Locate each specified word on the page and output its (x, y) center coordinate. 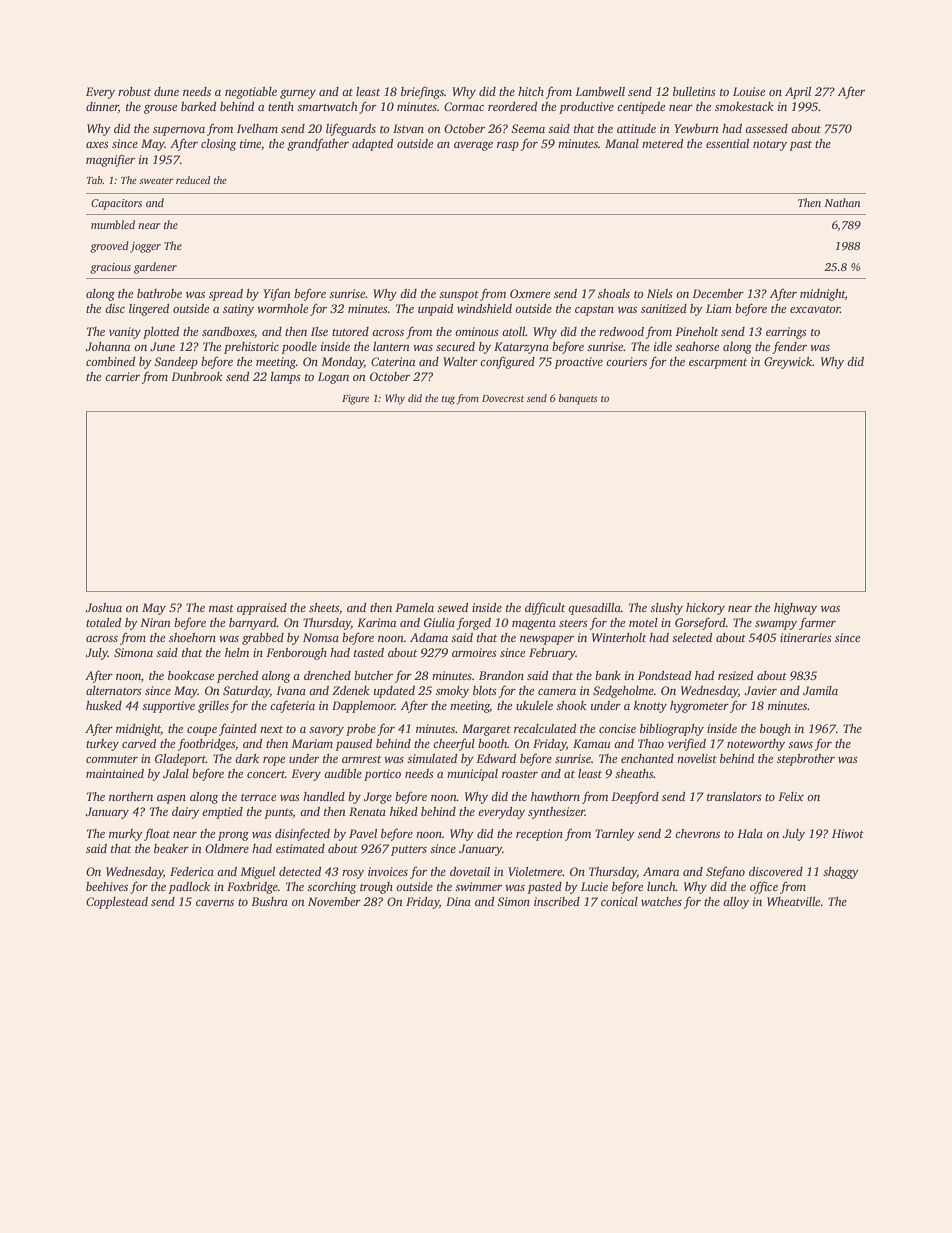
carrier (122, 376)
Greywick (788, 363)
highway (795, 609)
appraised (262, 609)
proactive (578, 363)
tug (448, 400)
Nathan (842, 202)
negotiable (251, 93)
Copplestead (117, 903)
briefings (422, 92)
